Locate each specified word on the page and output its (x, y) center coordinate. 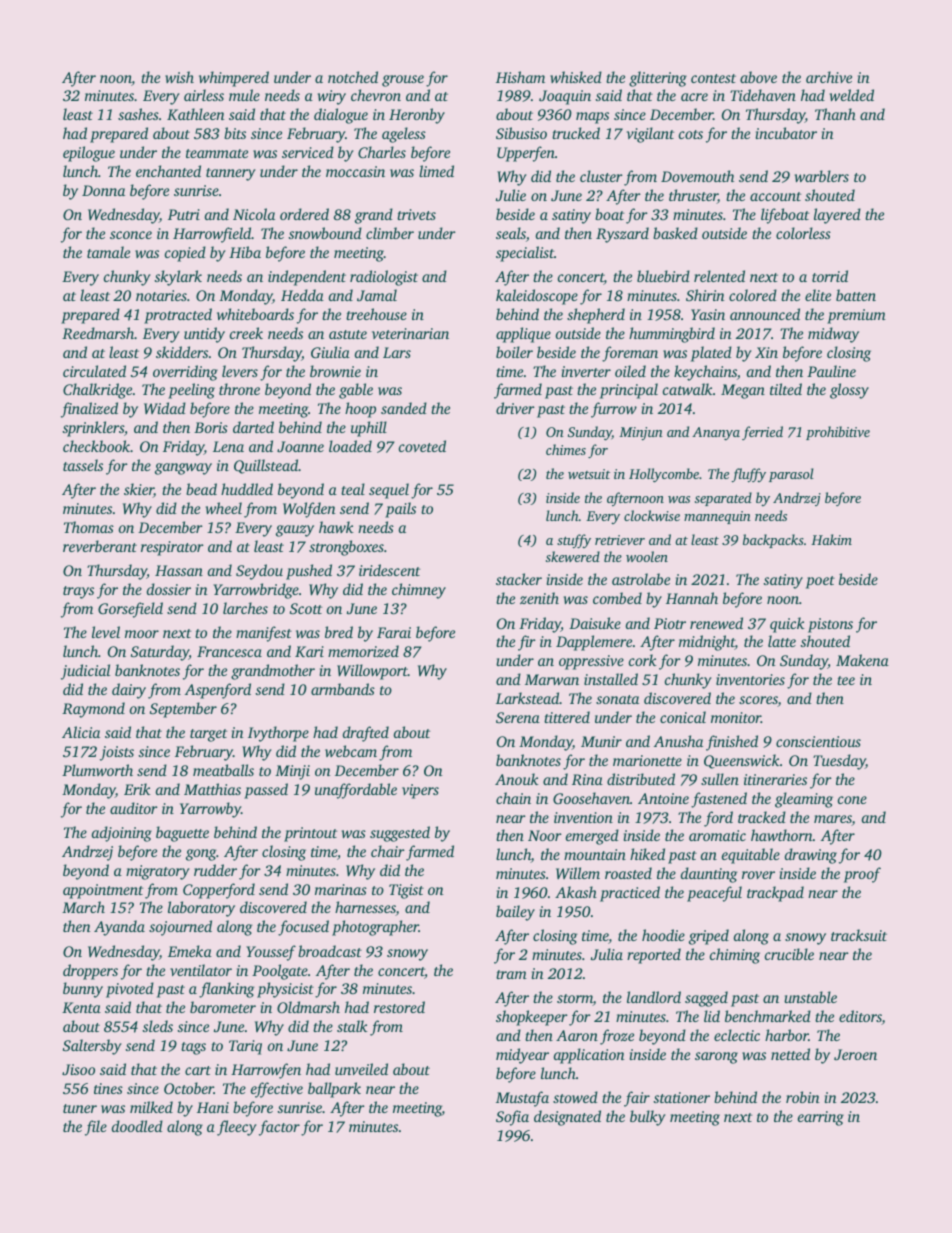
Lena (228, 446)
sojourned (180, 928)
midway (833, 335)
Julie (511, 195)
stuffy (574, 541)
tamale (108, 252)
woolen (647, 556)
